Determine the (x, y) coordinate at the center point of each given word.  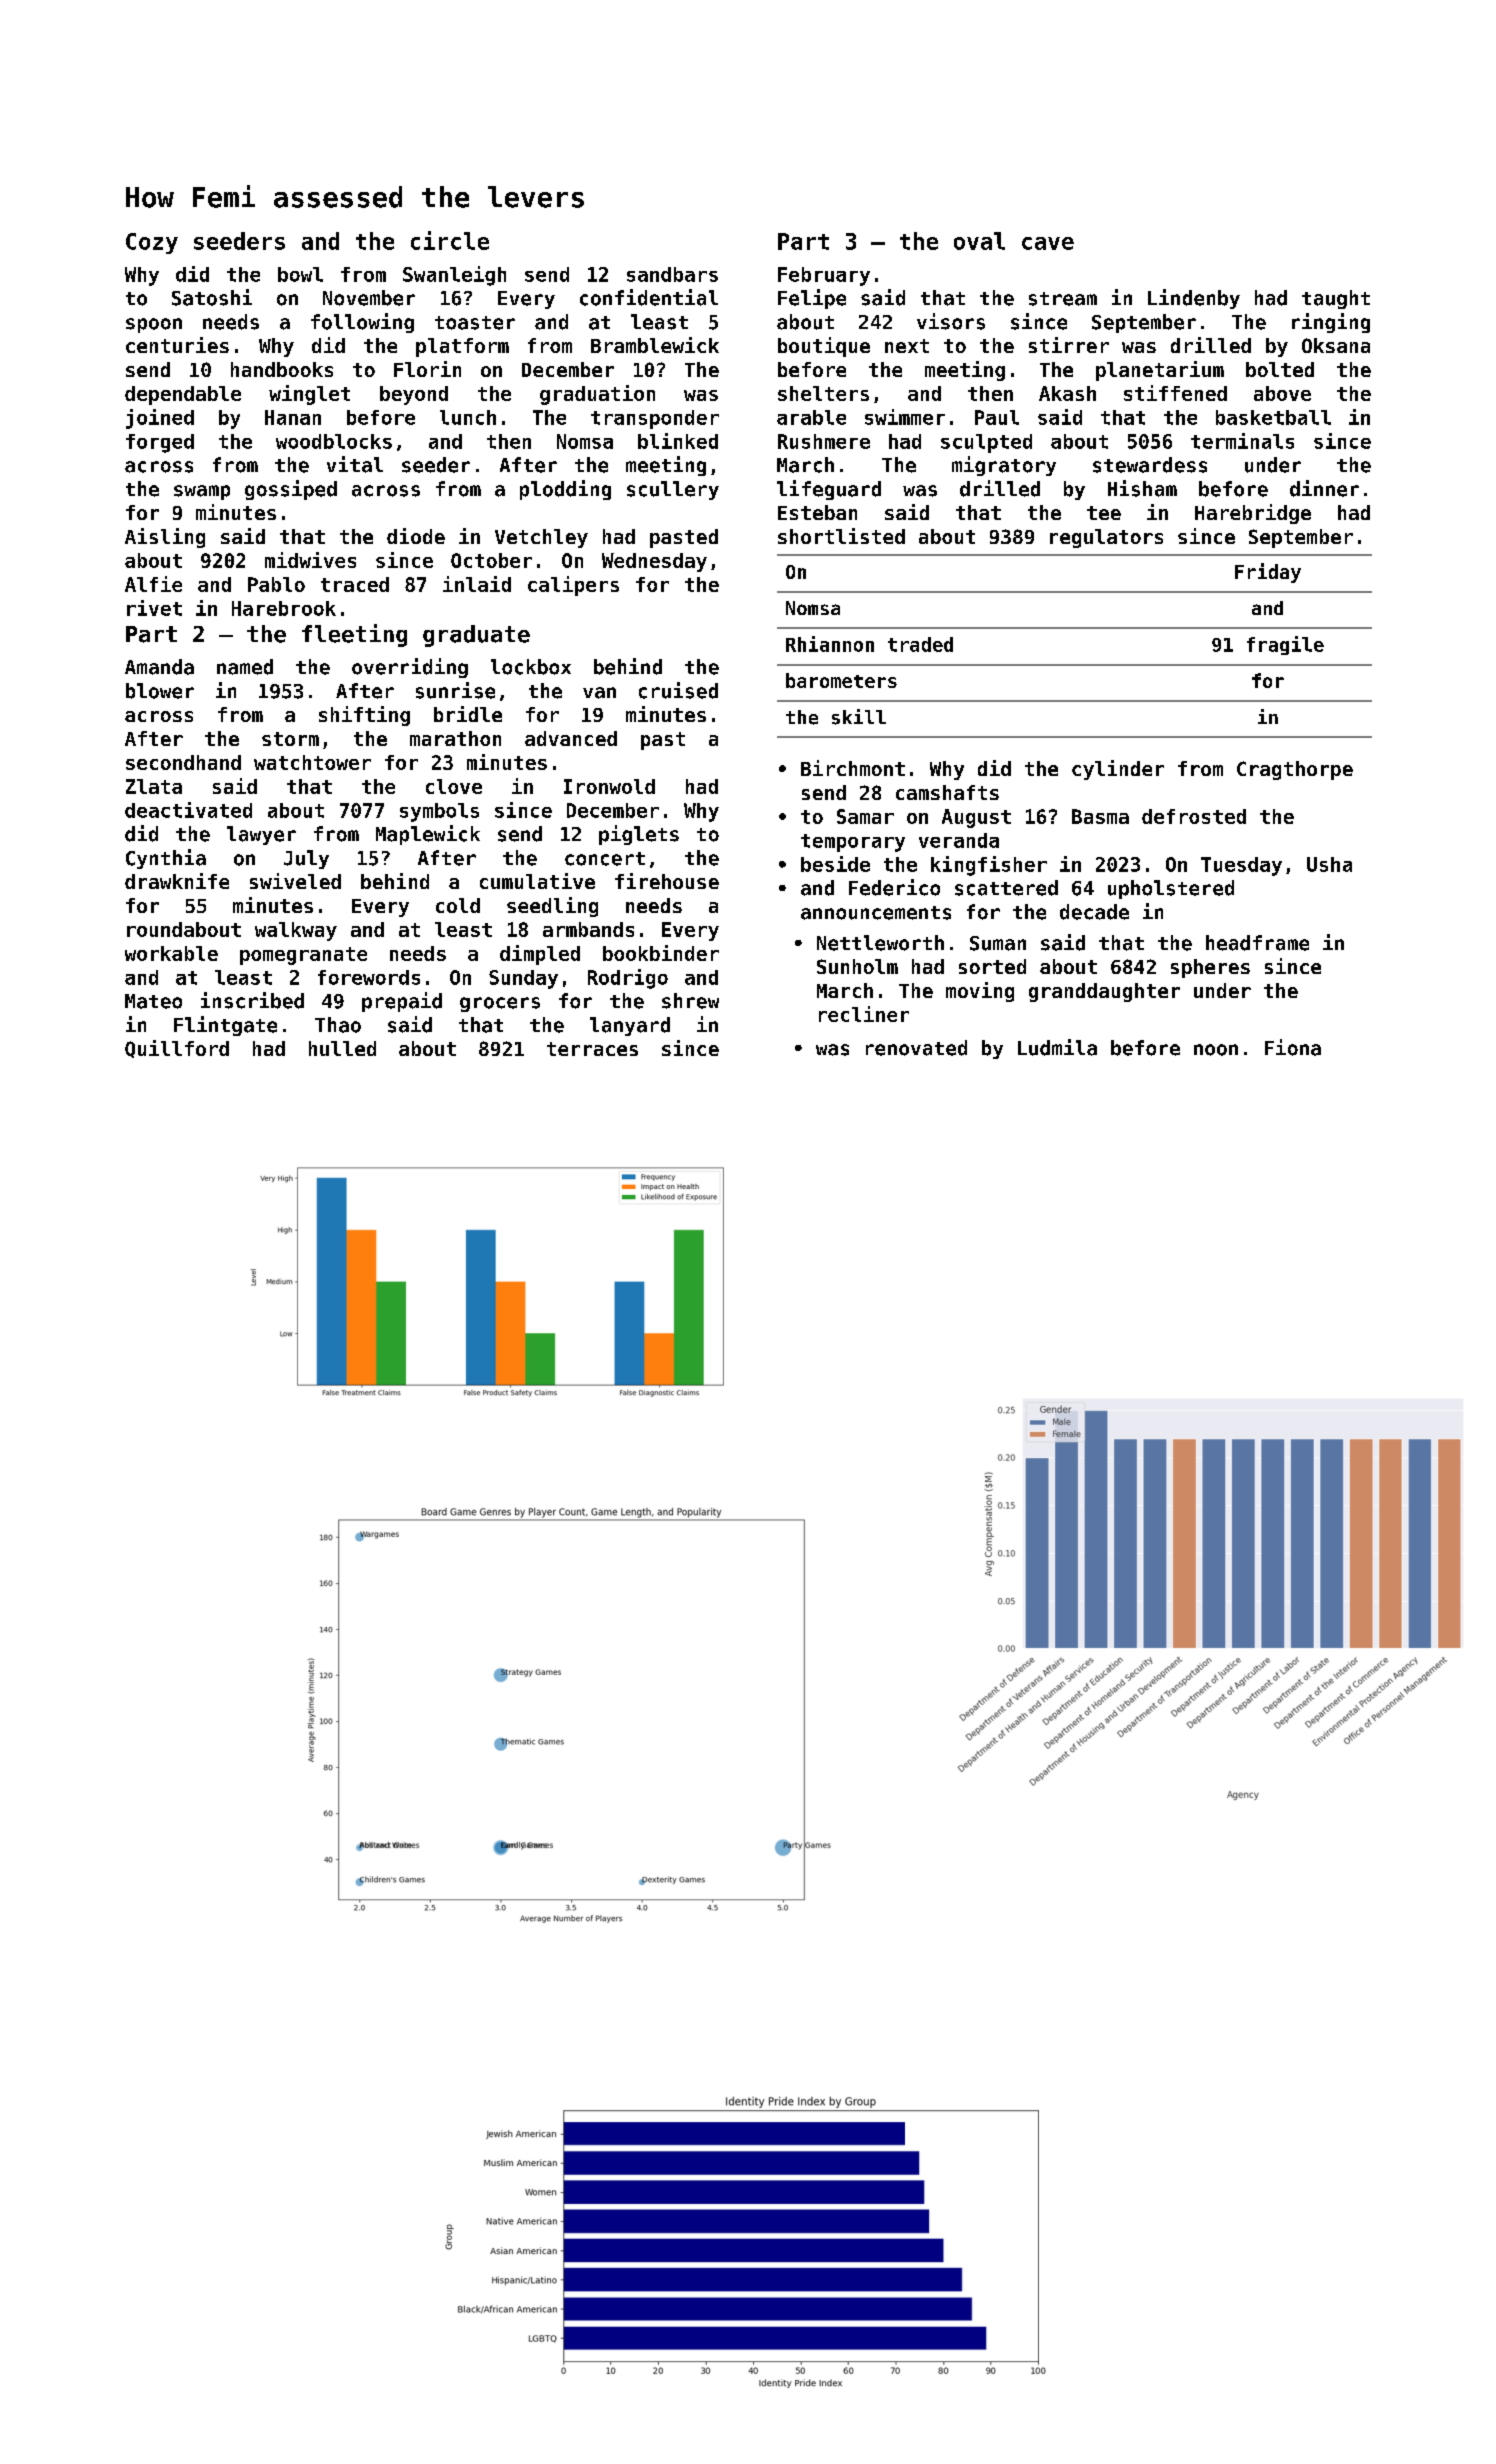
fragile (1285, 645)
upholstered (1171, 889)
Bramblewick (655, 345)
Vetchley (541, 538)
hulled (342, 1048)
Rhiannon (830, 644)
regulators (1106, 538)
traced (355, 584)
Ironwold (609, 786)
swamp (202, 492)
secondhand (183, 762)
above (1282, 393)
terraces (592, 1049)
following (362, 323)
